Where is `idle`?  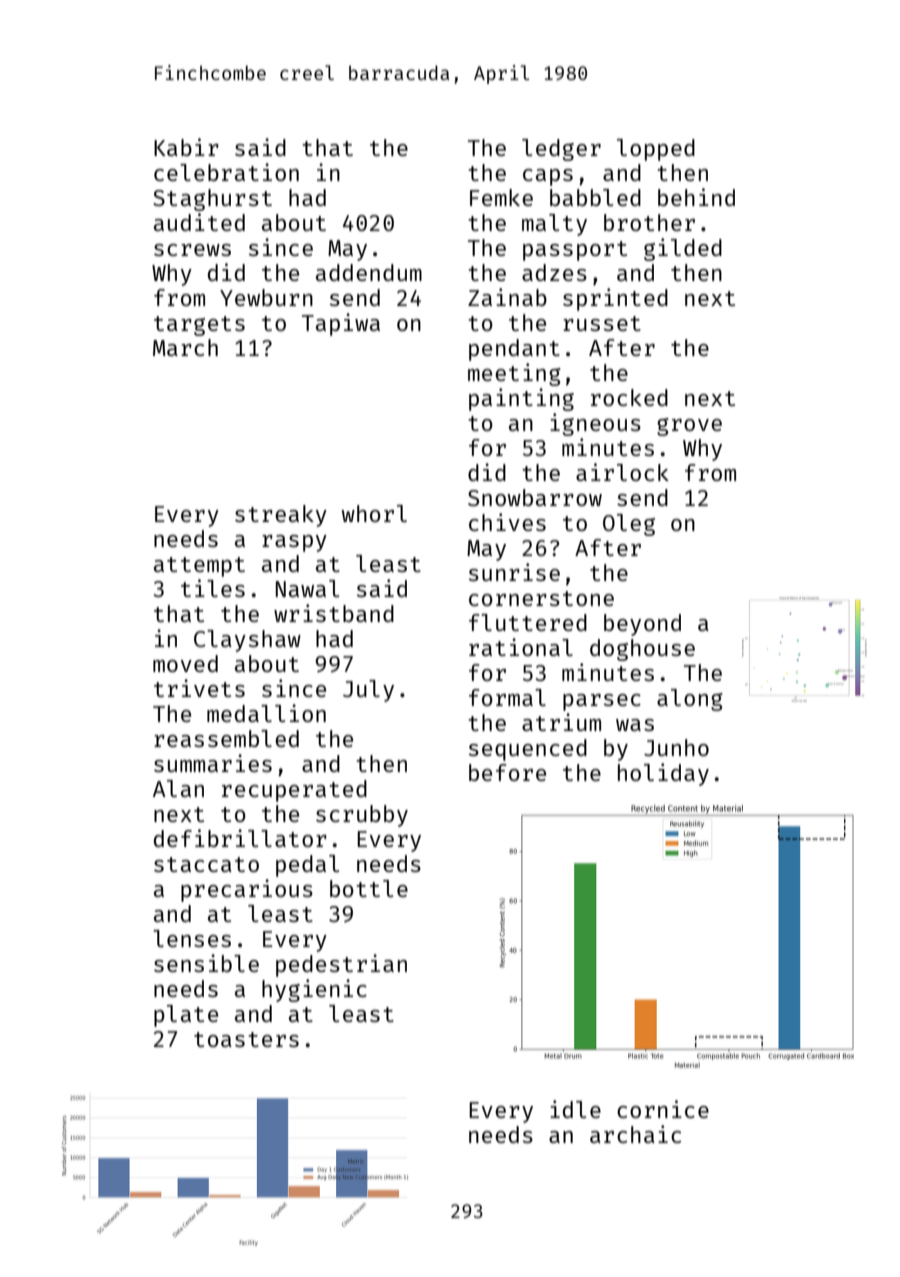
idle is located at coordinates (575, 1109).
